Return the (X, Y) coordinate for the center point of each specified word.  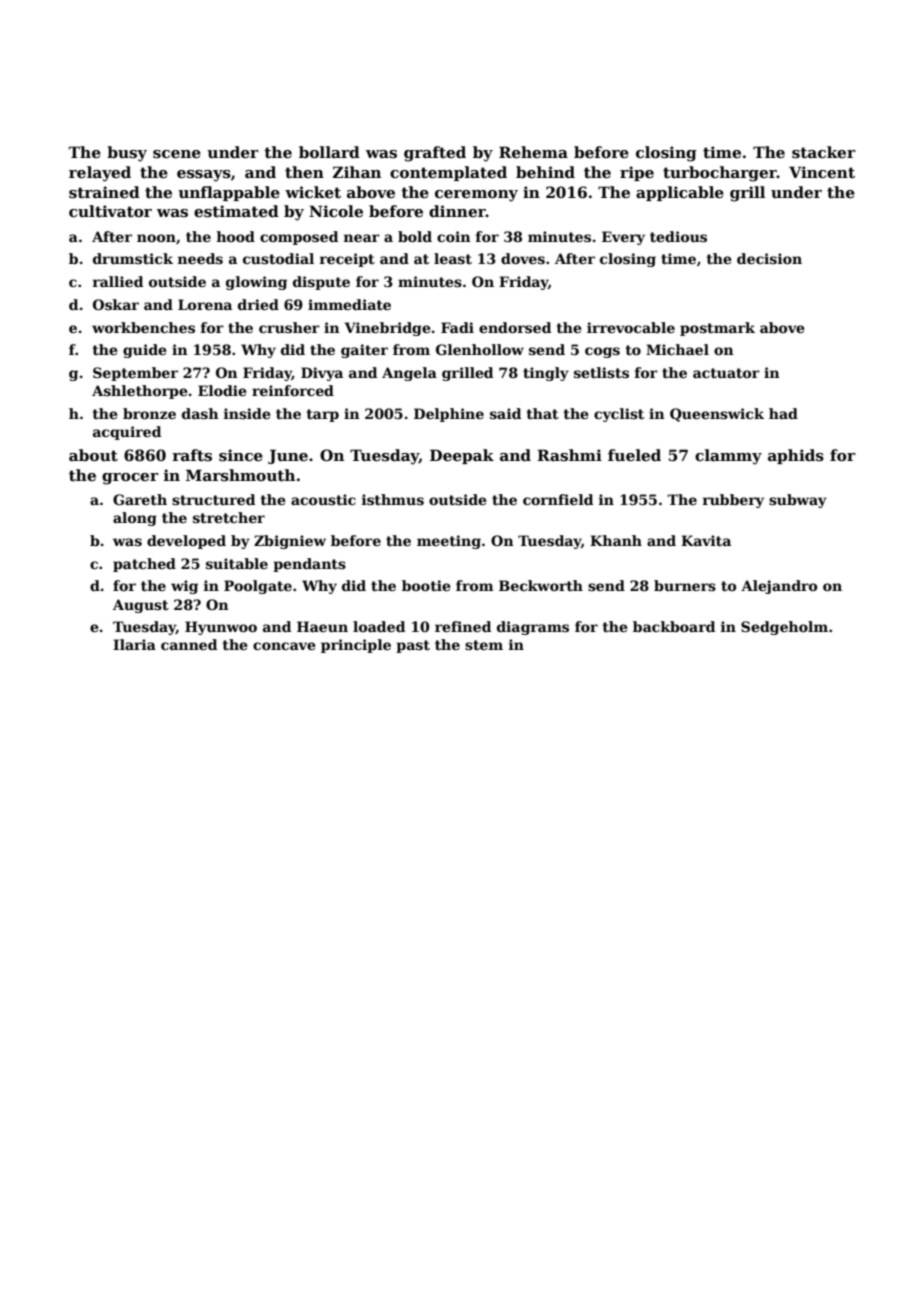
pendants (309, 565)
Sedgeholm (784, 628)
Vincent (822, 172)
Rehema (533, 152)
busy (127, 154)
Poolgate (258, 587)
